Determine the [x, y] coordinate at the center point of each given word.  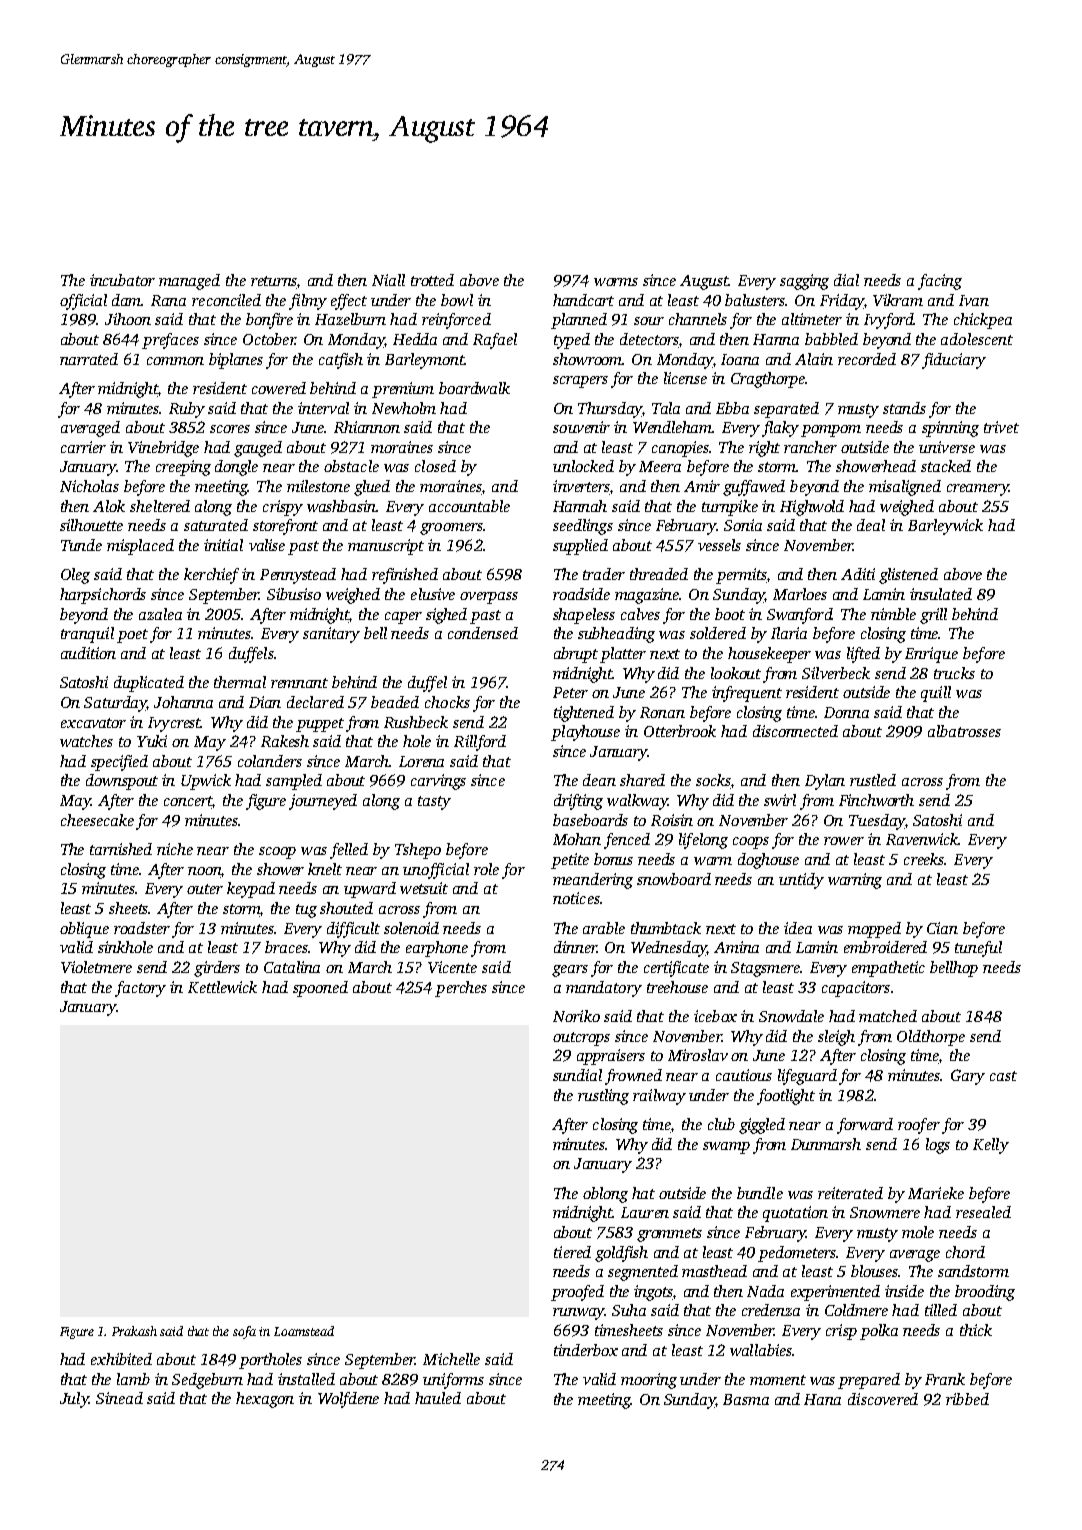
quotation [795, 1214]
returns [274, 282]
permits [742, 576]
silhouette [91, 525]
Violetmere [96, 967]
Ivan [974, 300]
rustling [603, 1097]
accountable [469, 506]
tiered [572, 1252]
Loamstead [304, 1331]
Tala [666, 408]
